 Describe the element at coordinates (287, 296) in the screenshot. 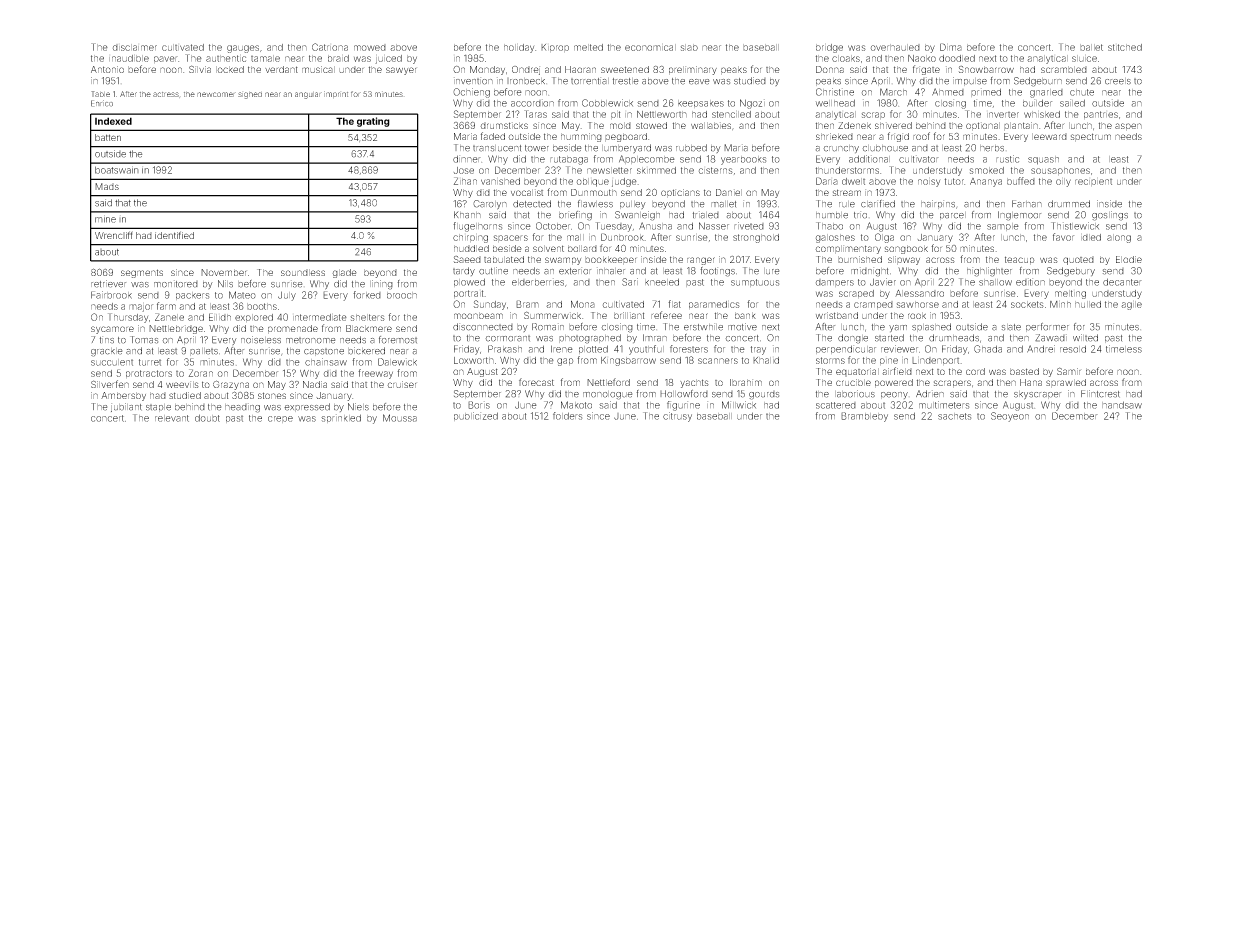

I see `July` at that location.
